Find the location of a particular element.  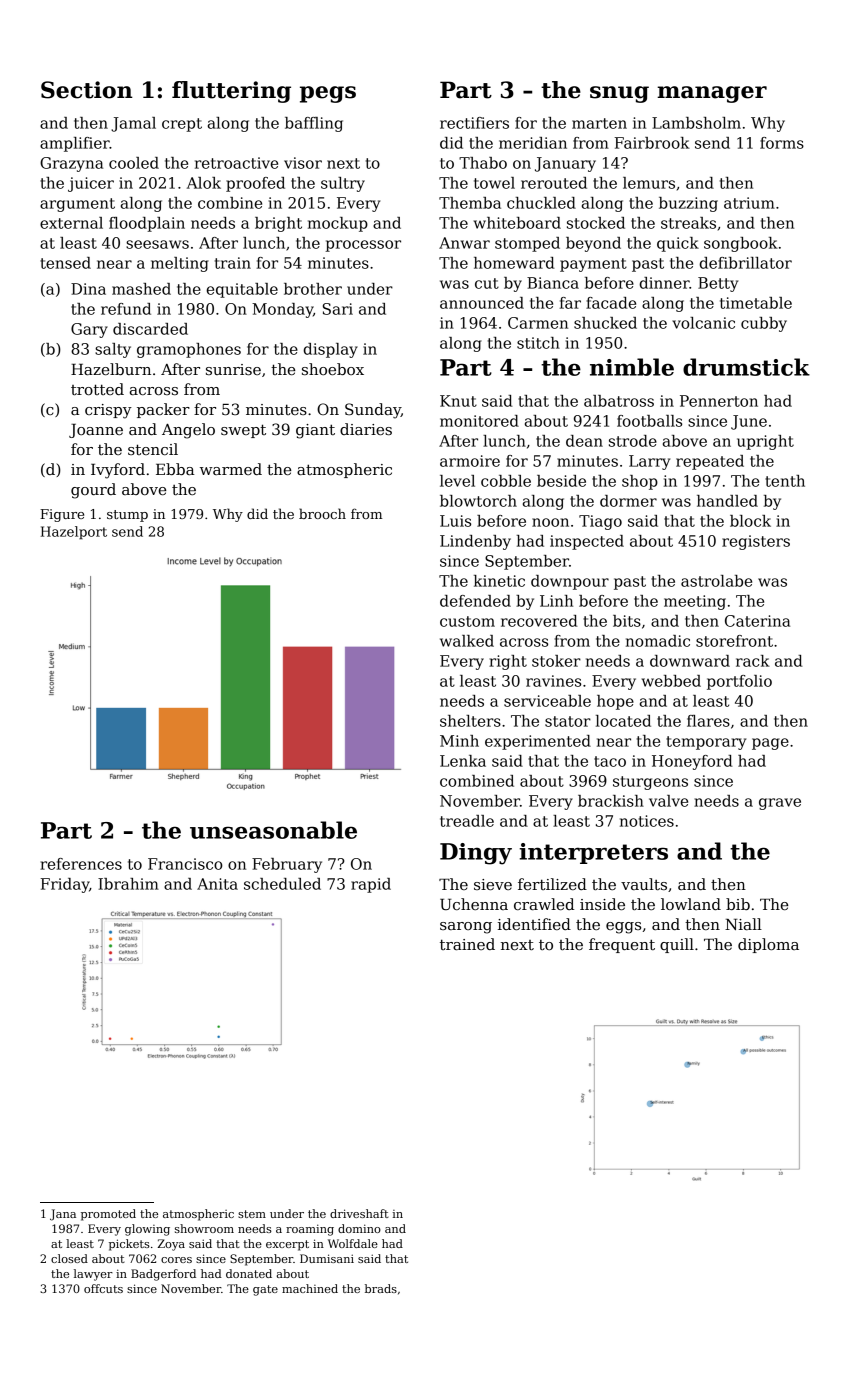

Francisco is located at coordinates (185, 864).
